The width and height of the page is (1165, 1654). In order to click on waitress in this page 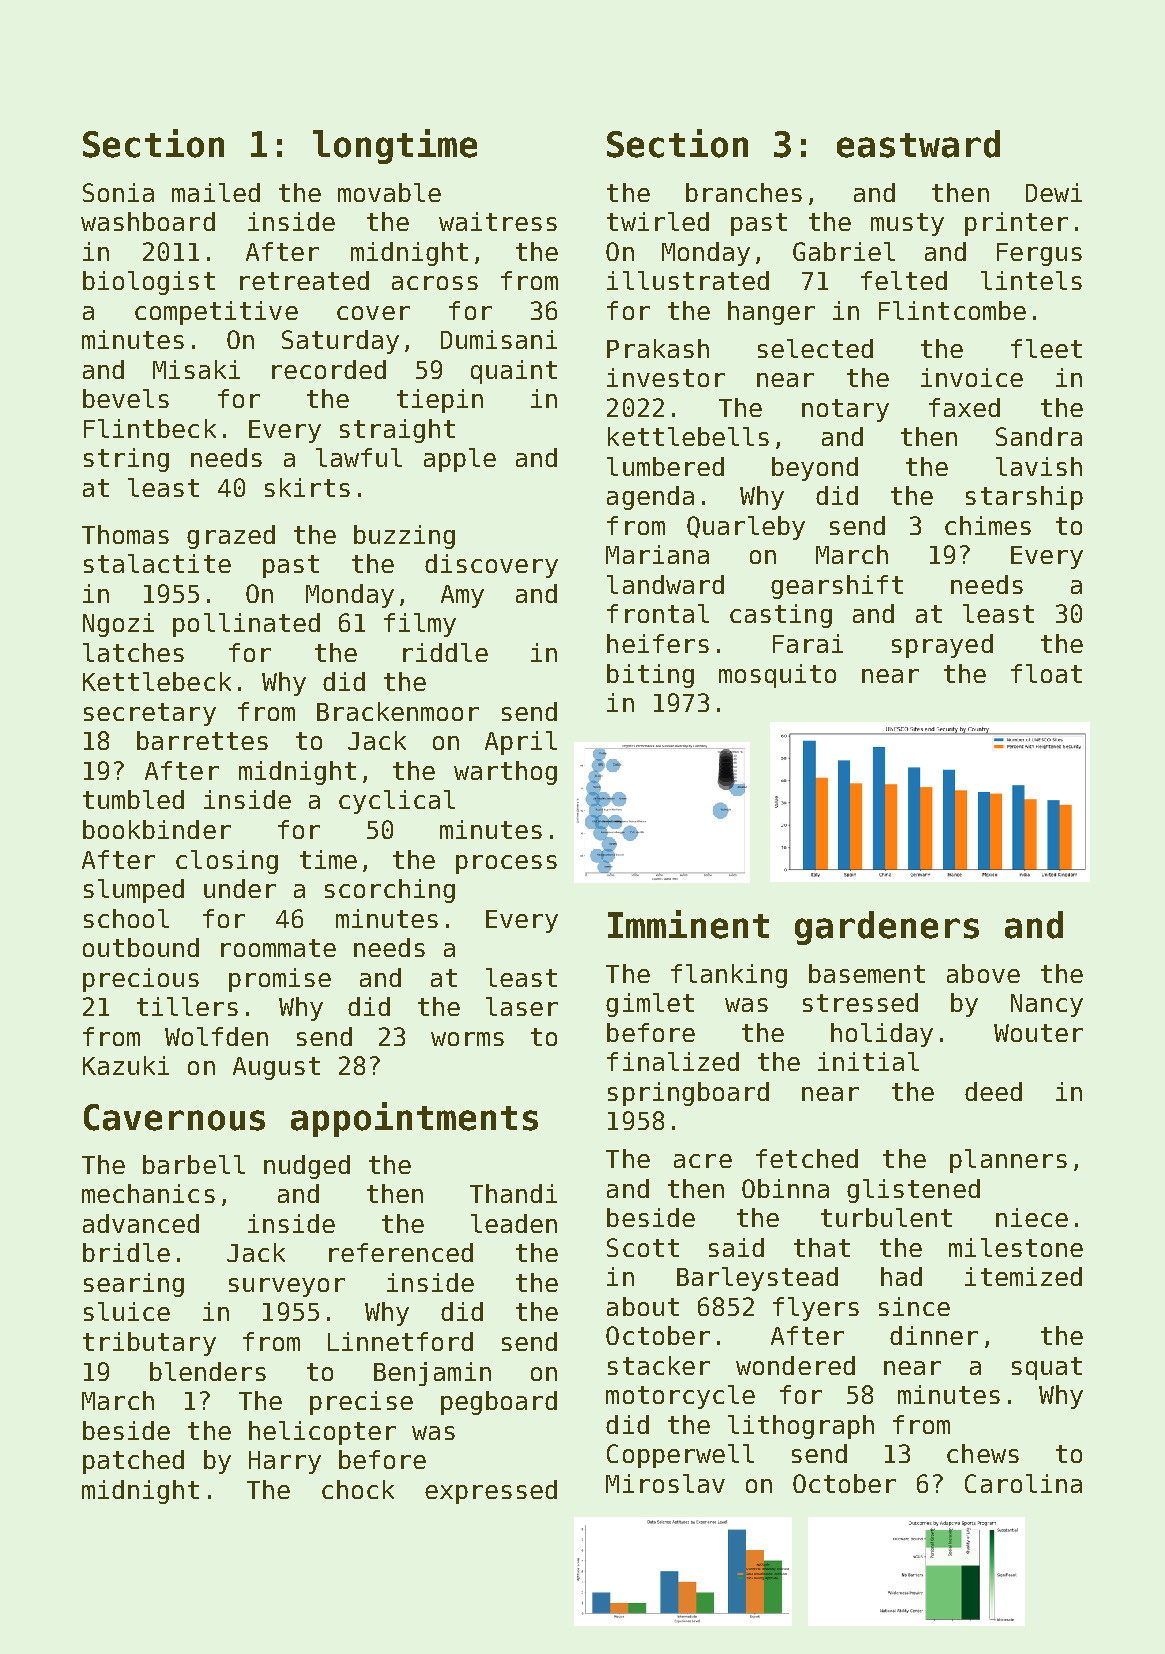, I will do `click(498, 221)`.
